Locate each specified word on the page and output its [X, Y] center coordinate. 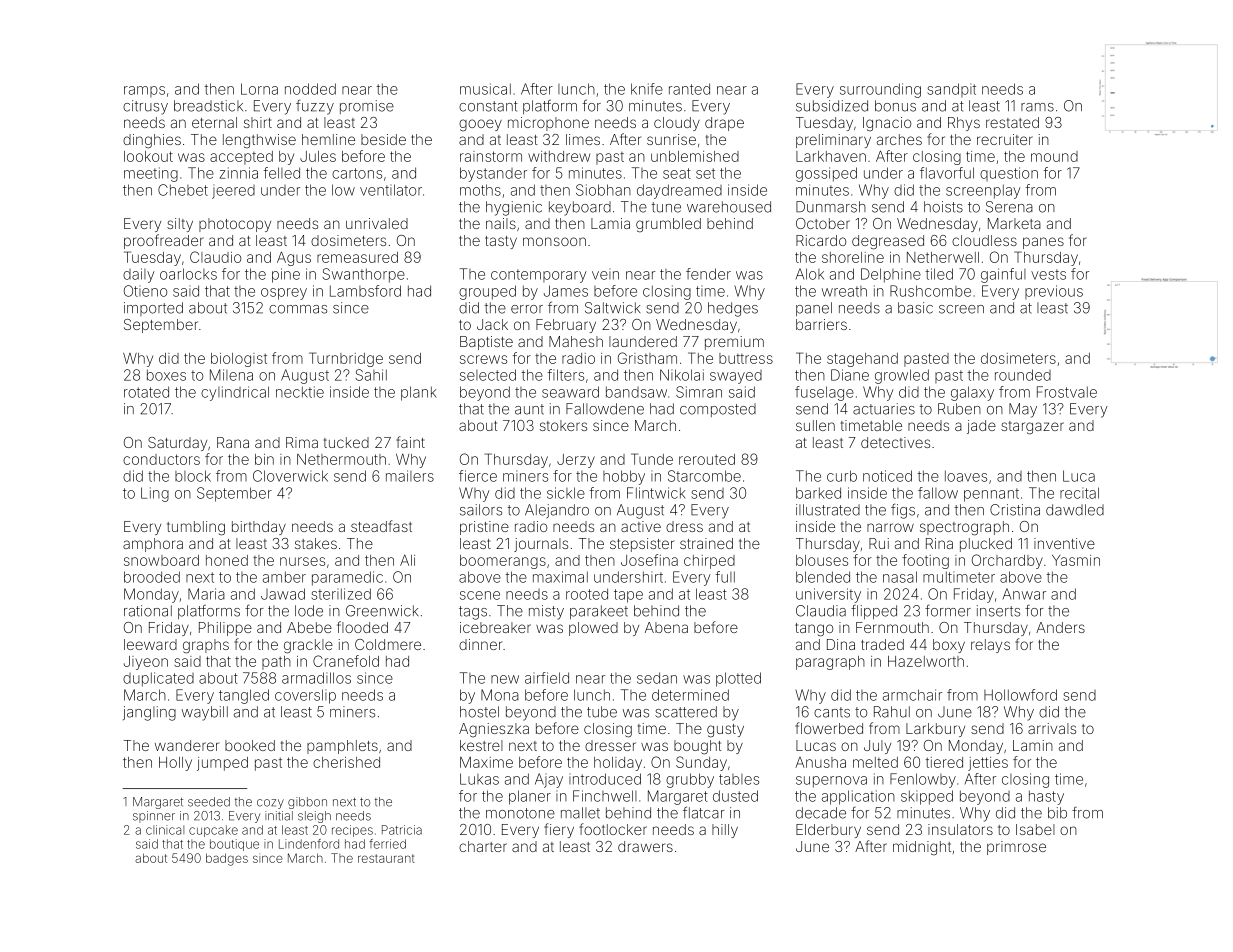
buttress [746, 358]
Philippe [225, 629]
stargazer [1032, 428]
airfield [547, 678]
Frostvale [1067, 392]
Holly [175, 764]
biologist [239, 360]
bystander [493, 174]
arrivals [1052, 728]
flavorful [947, 173]
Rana [233, 442]
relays [990, 646]
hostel [479, 712]
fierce [478, 476]
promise [367, 107]
